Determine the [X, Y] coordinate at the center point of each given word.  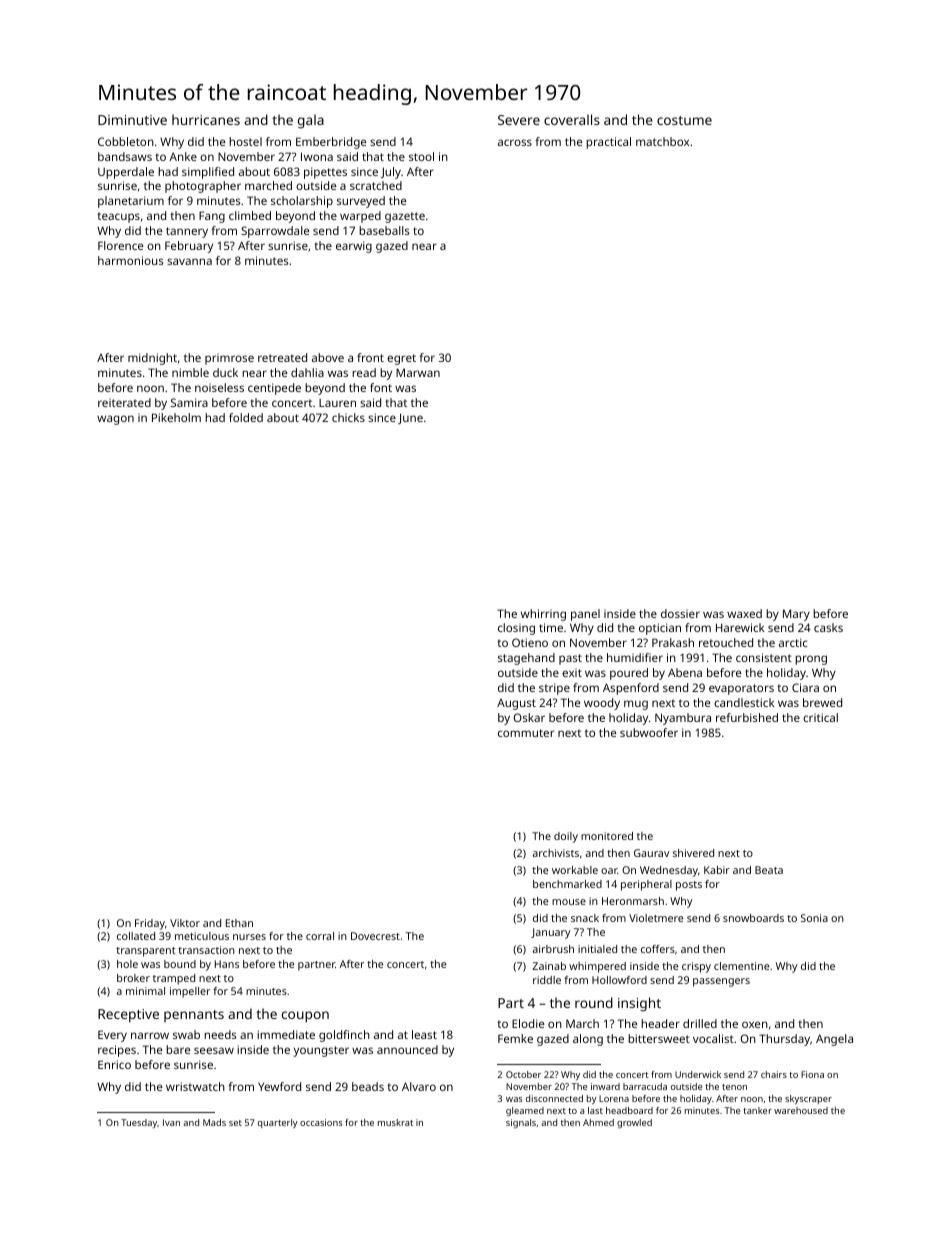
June [410, 418]
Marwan [418, 372]
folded [246, 417]
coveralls [572, 119]
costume [684, 120]
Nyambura [683, 719]
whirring [543, 615]
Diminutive [132, 120]
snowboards [753, 918]
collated [136, 936]
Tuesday [139, 1123]
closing [516, 629]
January [550, 933]
